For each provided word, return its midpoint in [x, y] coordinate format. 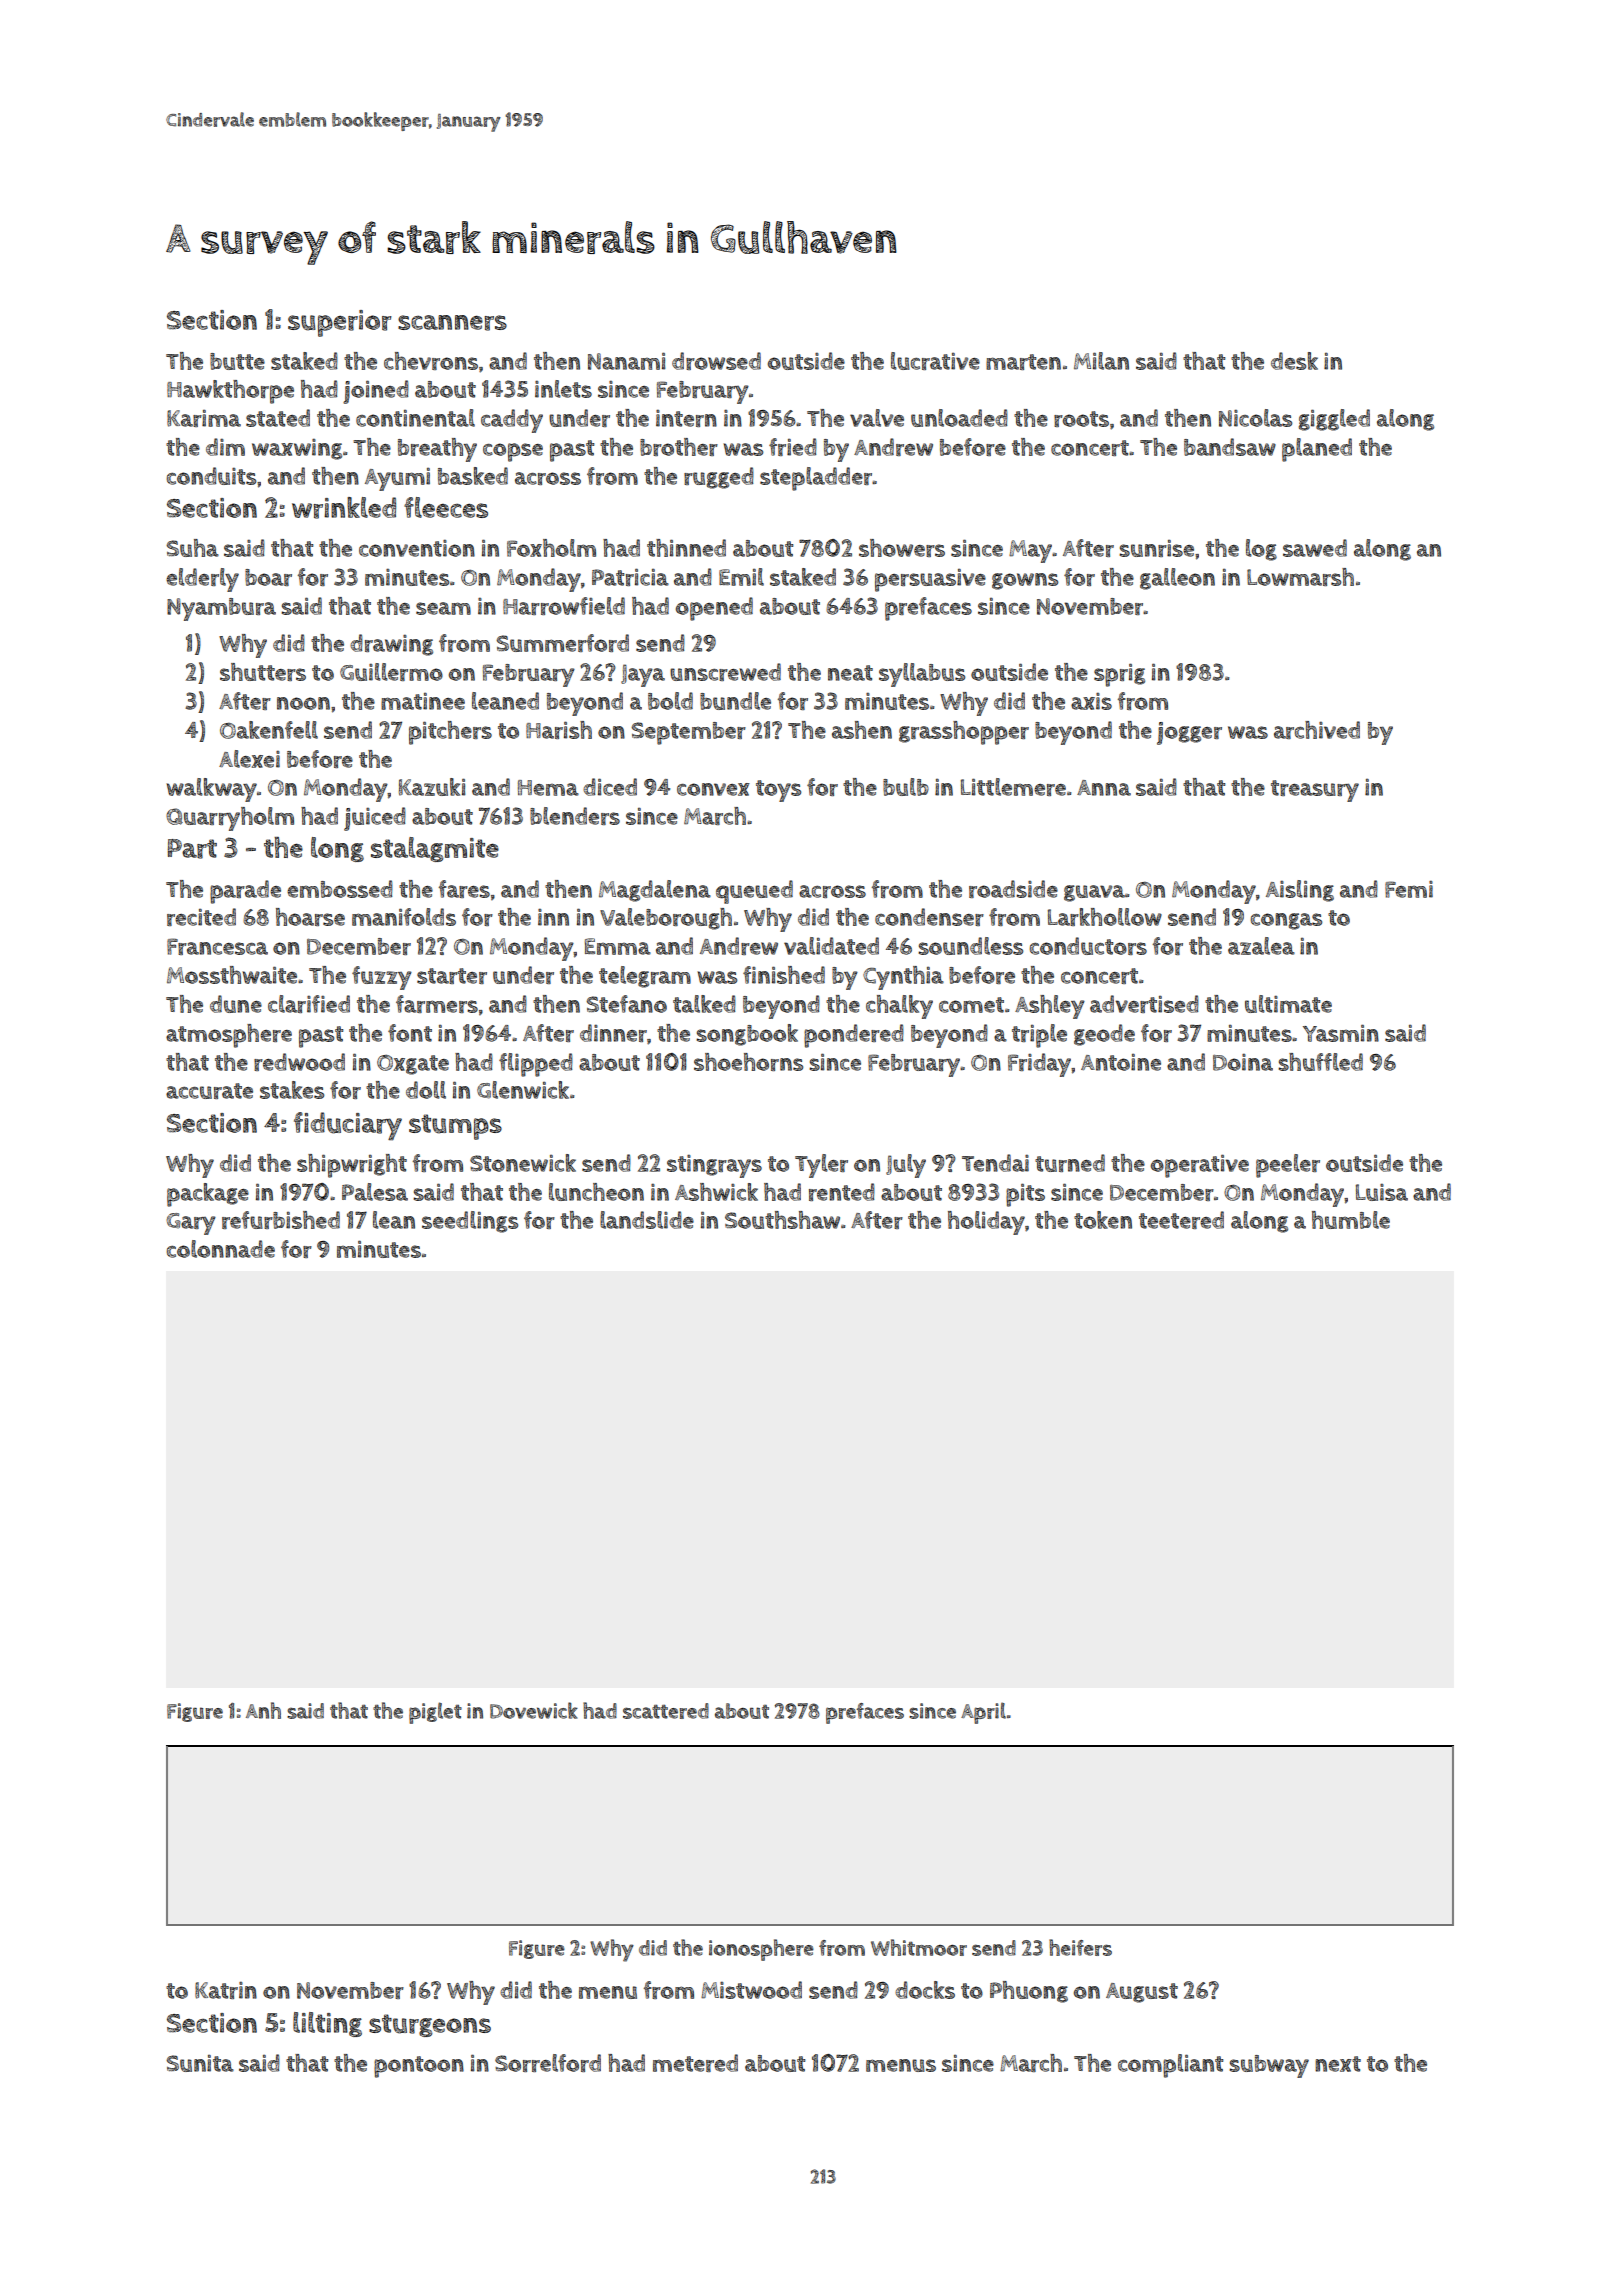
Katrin [226, 1990]
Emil [741, 577]
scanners [452, 323]
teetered [1181, 1220]
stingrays [714, 1166]
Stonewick [523, 1163]
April [983, 1713]
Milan [1101, 361]
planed [1317, 450]
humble [1351, 1220]
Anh [263, 1710]
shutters [263, 672]
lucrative [935, 361]
